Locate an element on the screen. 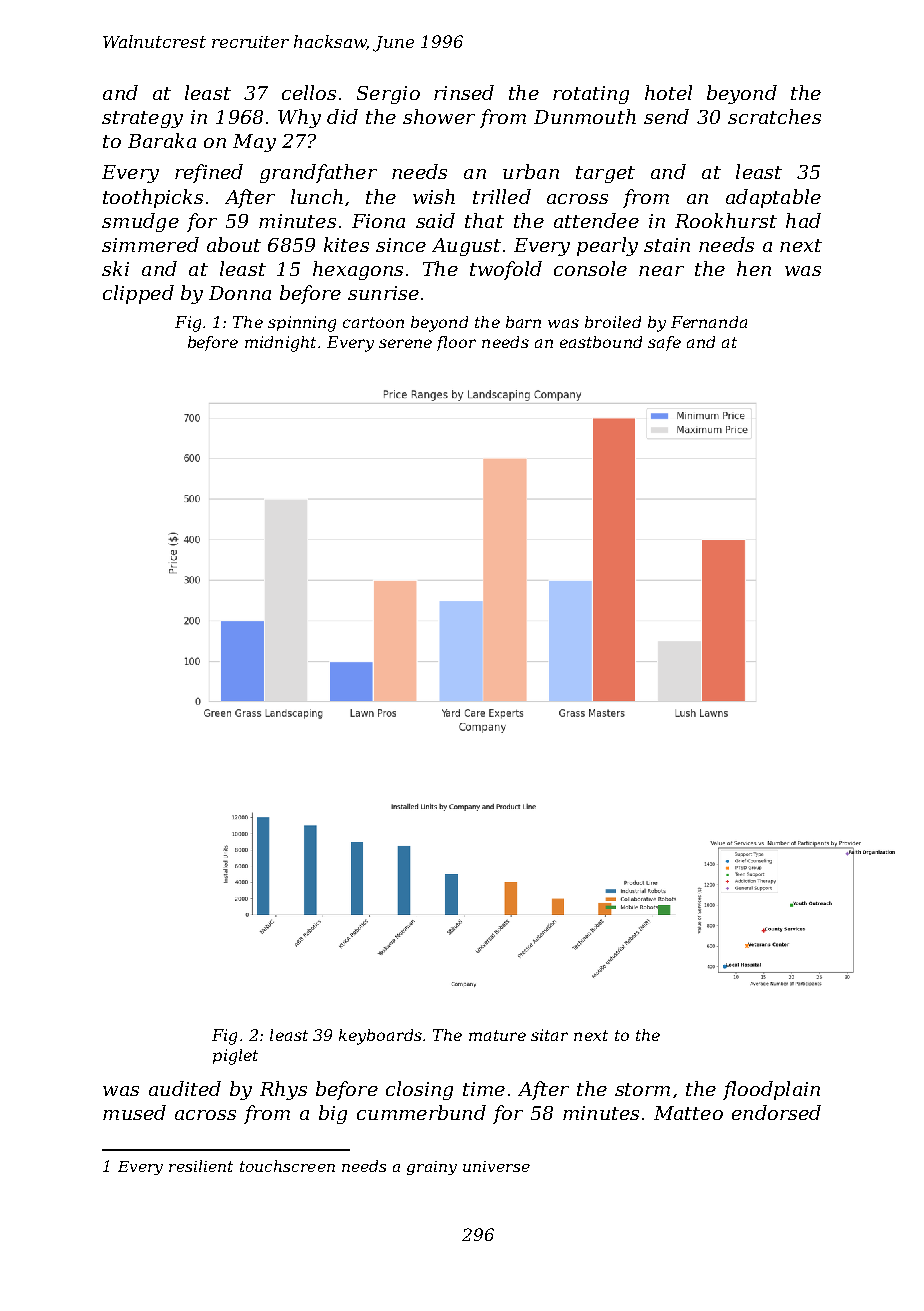 The width and height of the screenshot is (924, 1311). floor is located at coordinates (456, 343).
